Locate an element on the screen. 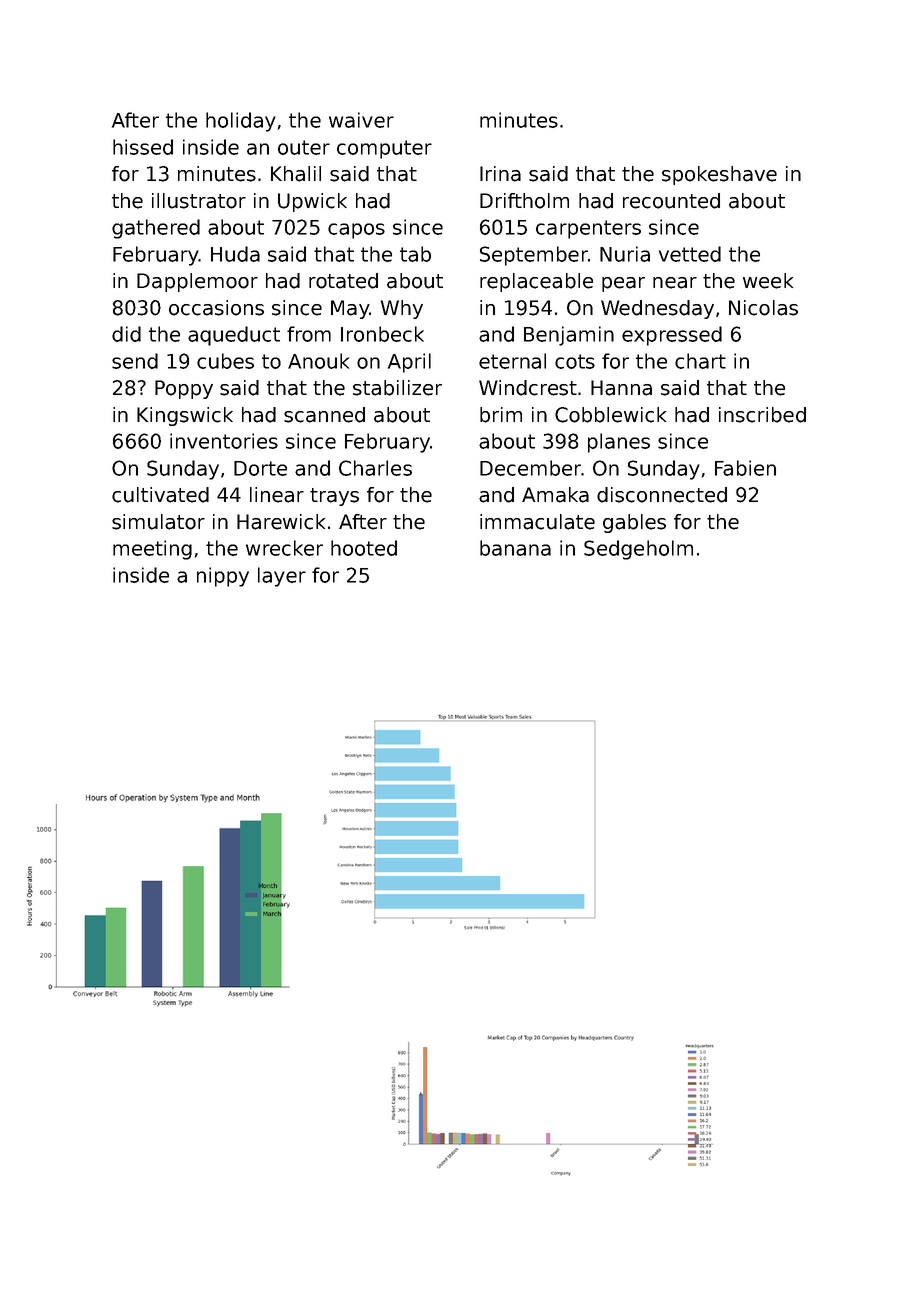  meeting is located at coordinates (152, 550).
